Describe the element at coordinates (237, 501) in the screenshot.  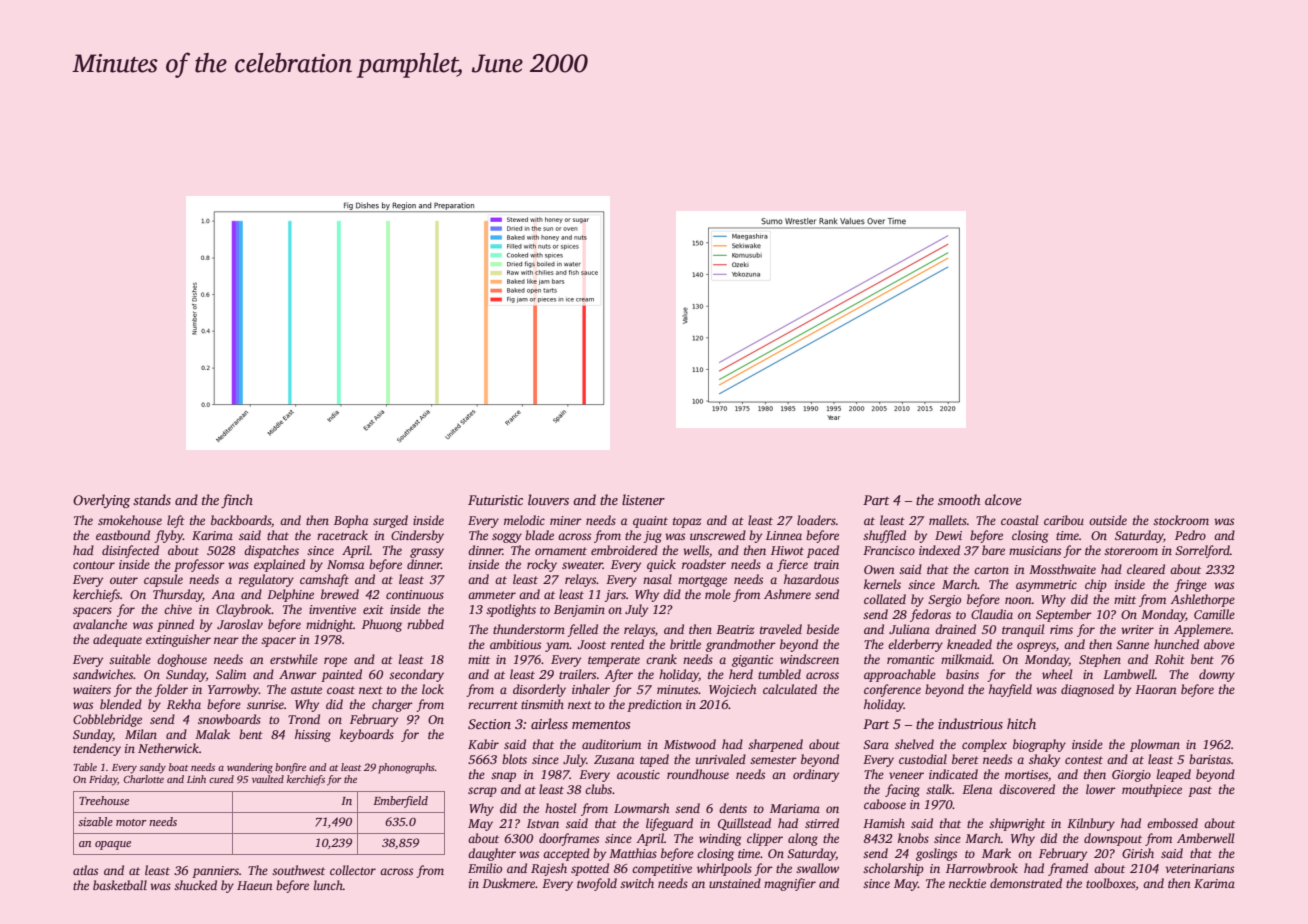
I see `finch` at that location.
